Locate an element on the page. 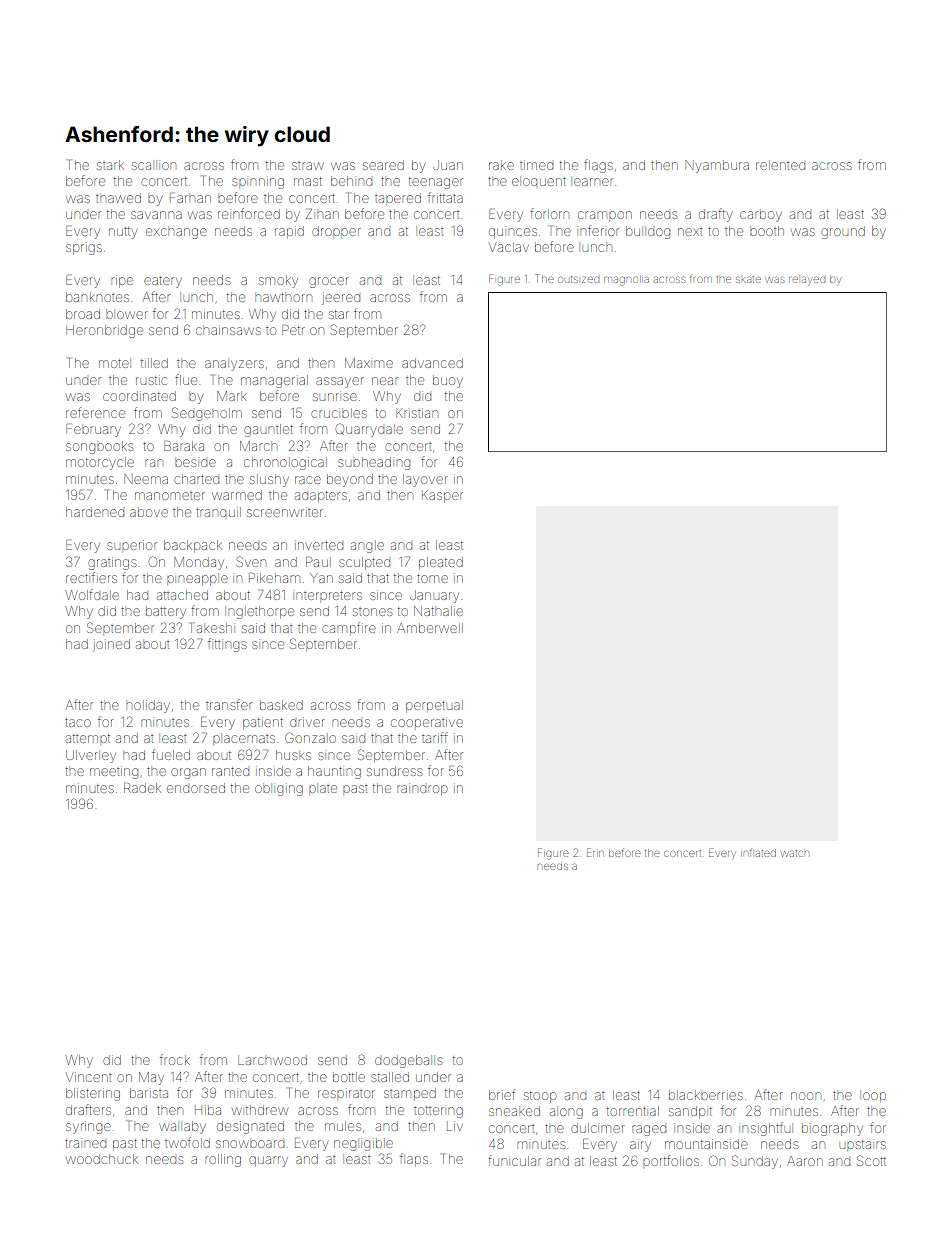 This page has height=1233, width=952. raindrop is located at coordinates (422, 790).
